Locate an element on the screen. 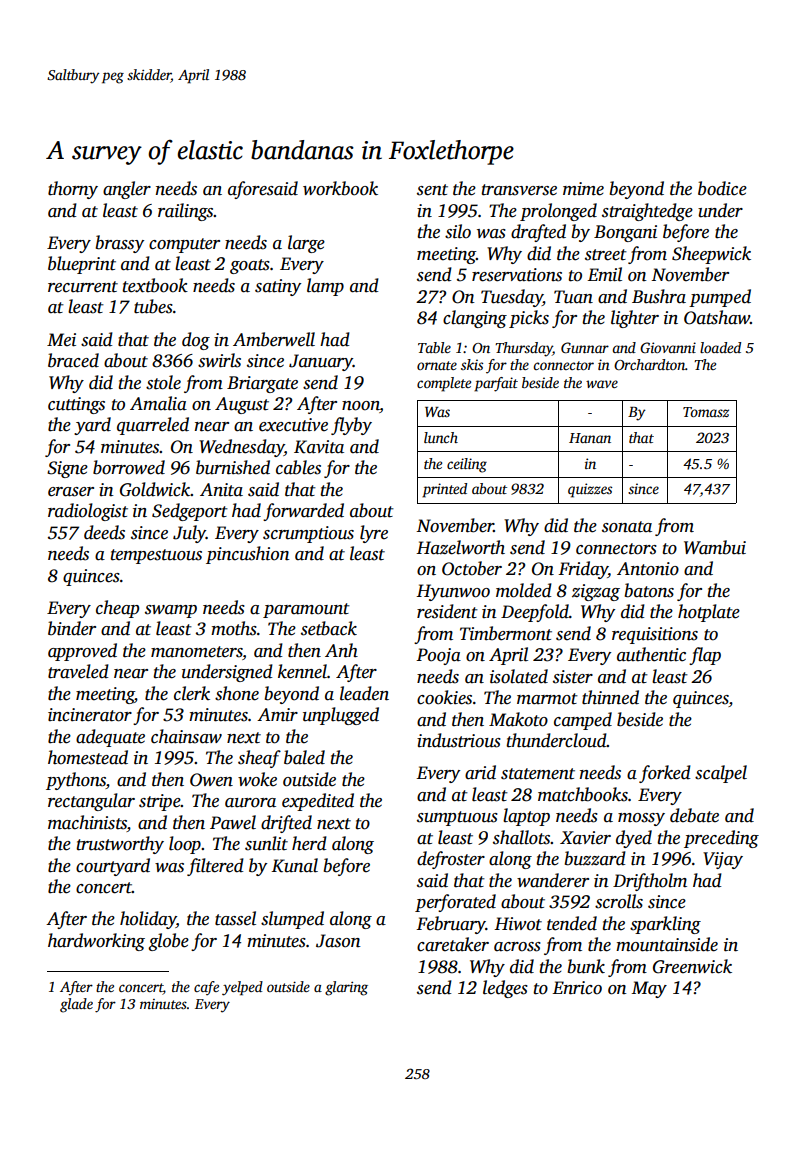 The height and width of the screenshot is (1150, 811). shone is located at coordinates (237, 693).
